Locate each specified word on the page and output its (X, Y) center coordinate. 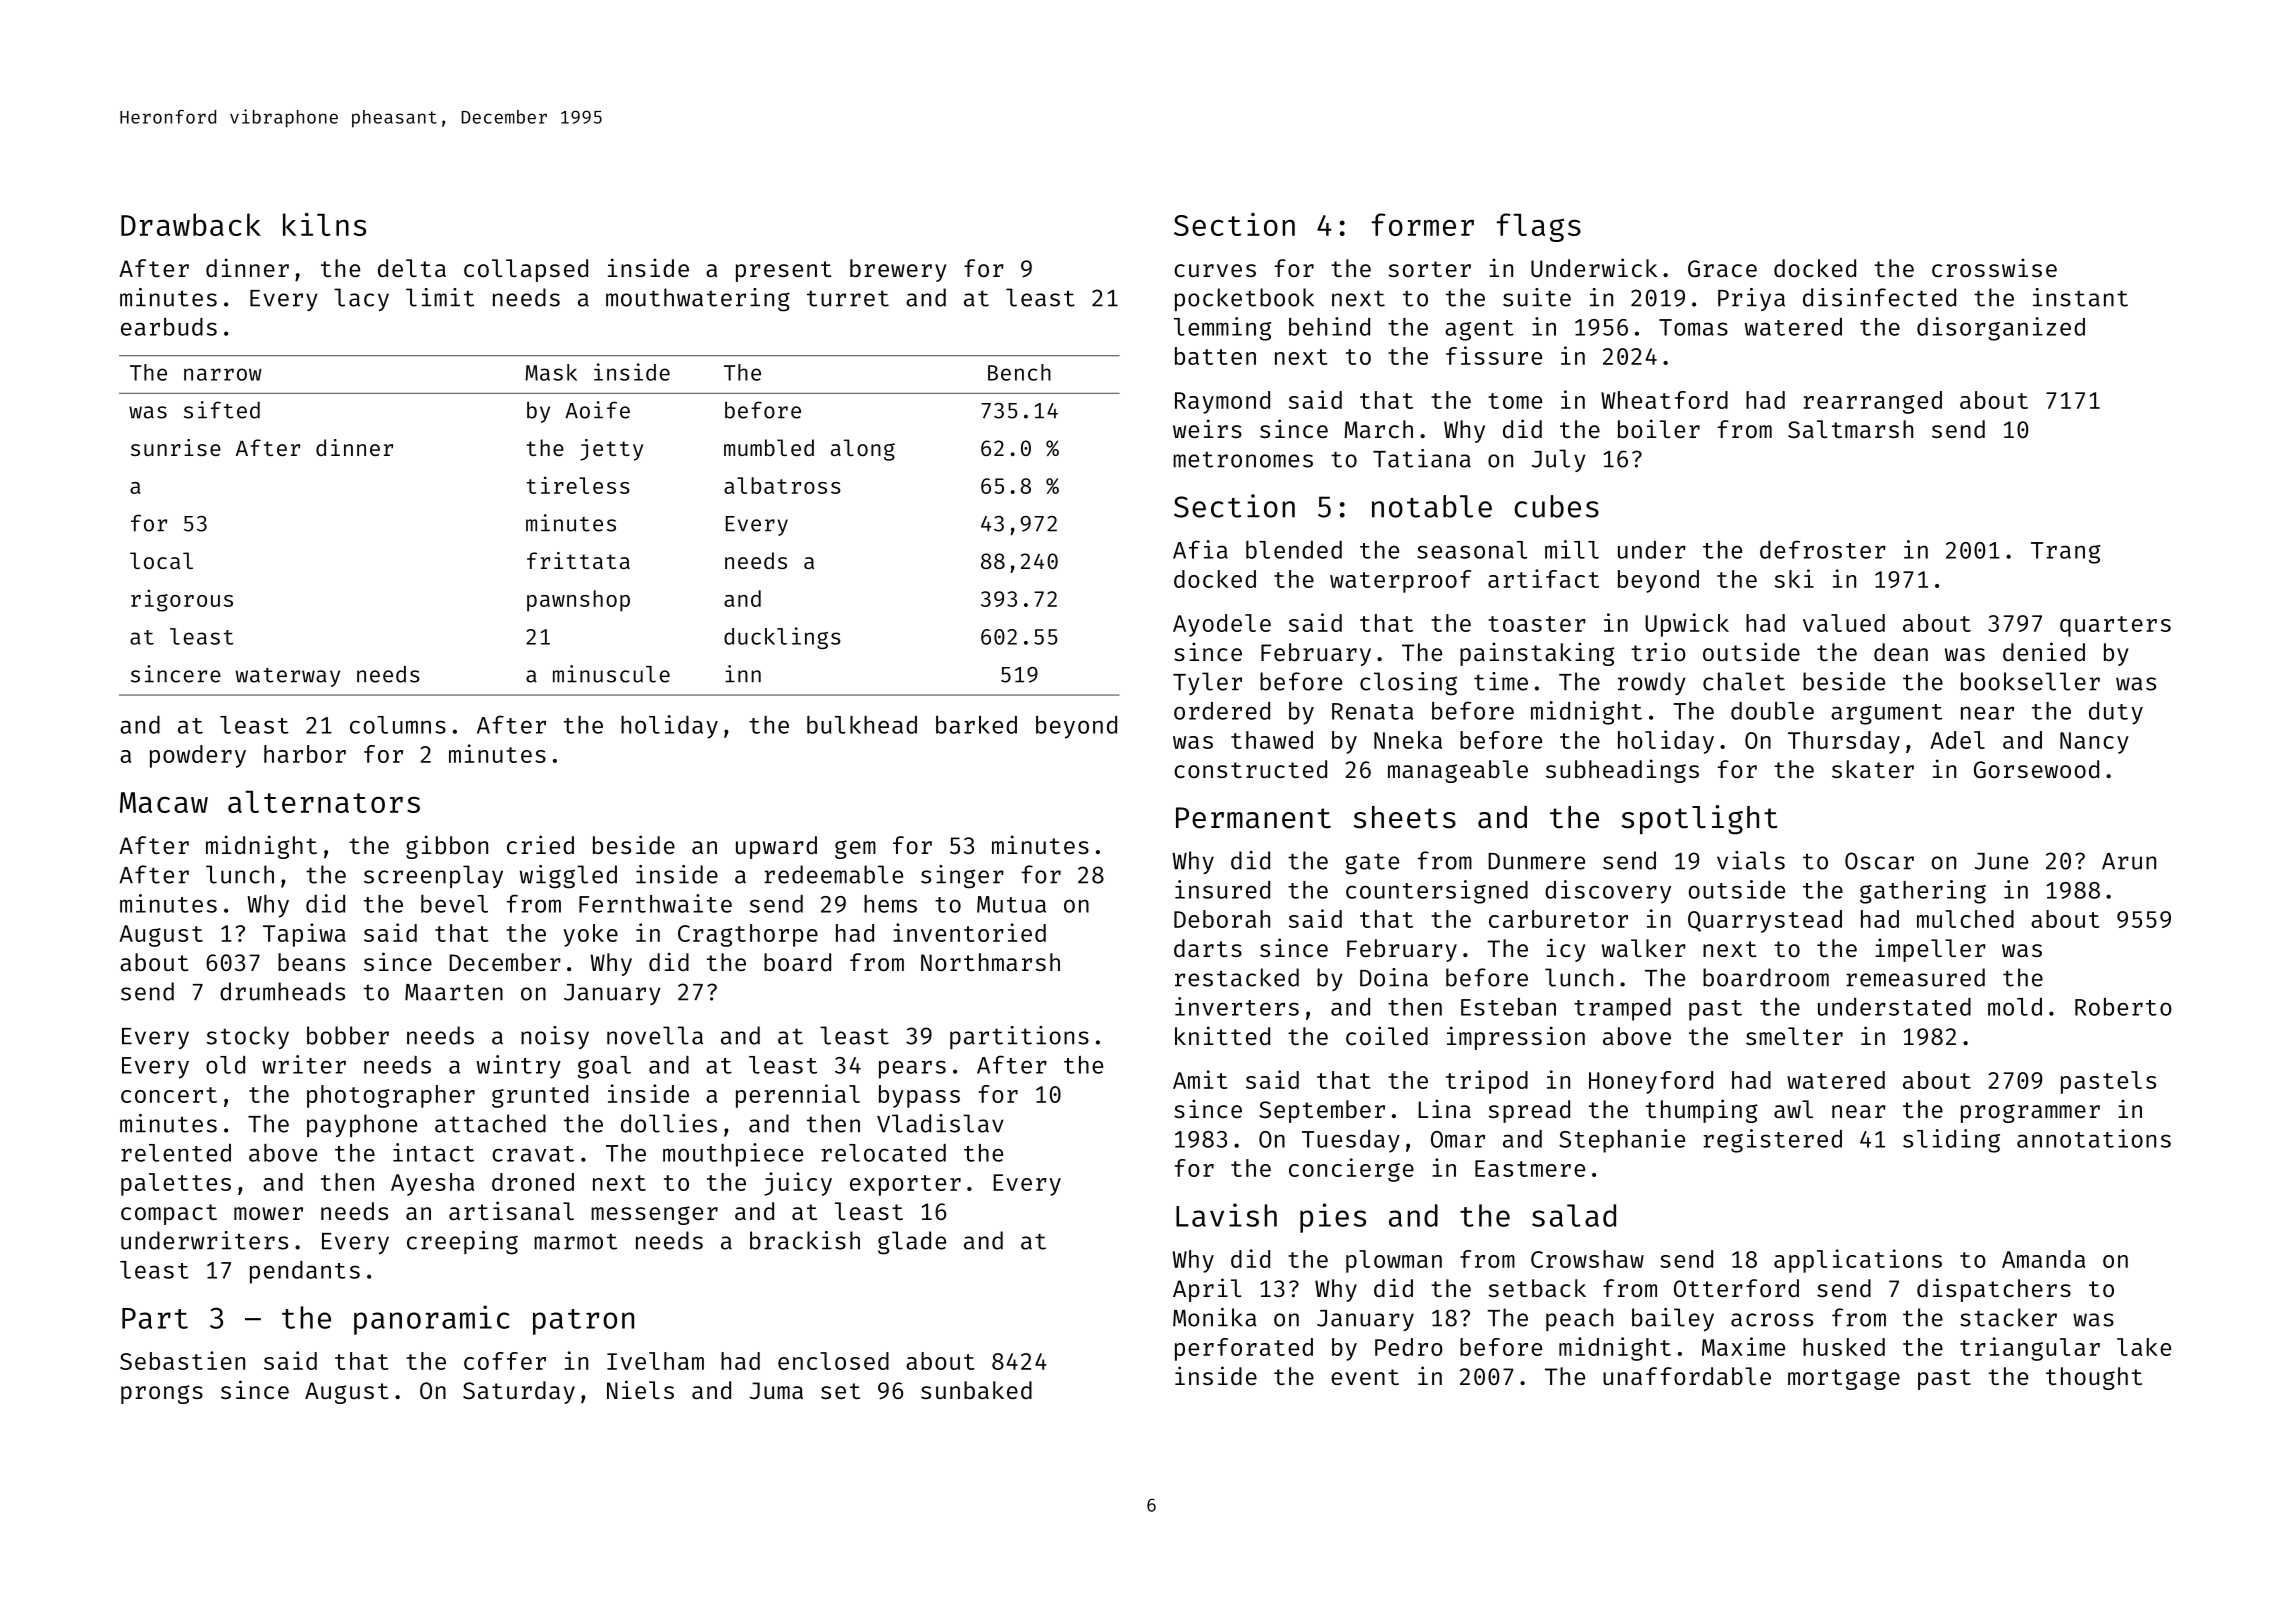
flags (1539, 227)
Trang (2065, 553)
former (1423, 224)
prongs (162, 1394)
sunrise (176, 447)
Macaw (164, 802)
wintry (519, 1067)
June (2001, 861)
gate (1372, 864)
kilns (324, 224)
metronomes (1243, 459)
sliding (1951, 1141)
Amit (1200, 1079)
